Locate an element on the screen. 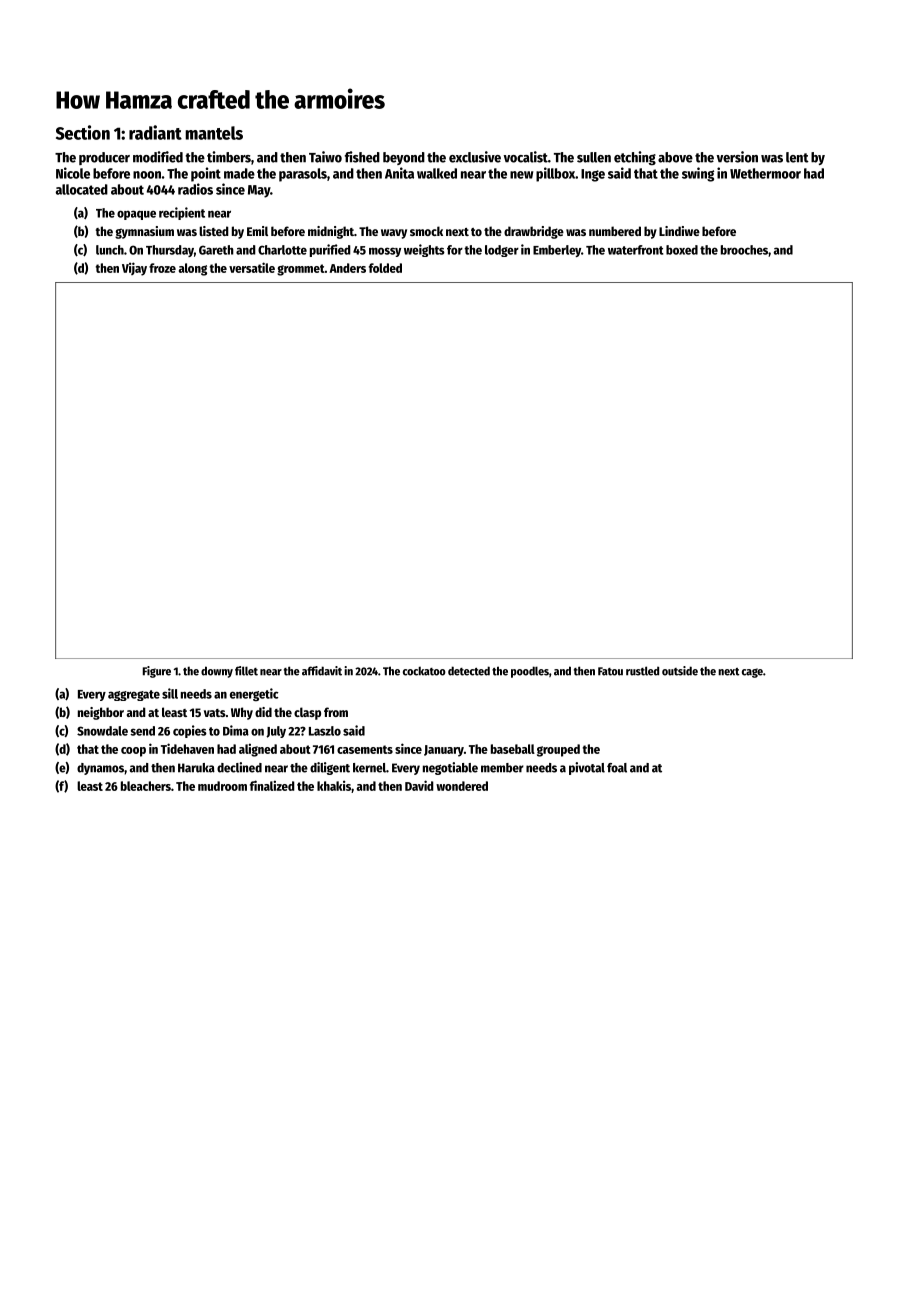  downy is located at coordinates (217, 672).
